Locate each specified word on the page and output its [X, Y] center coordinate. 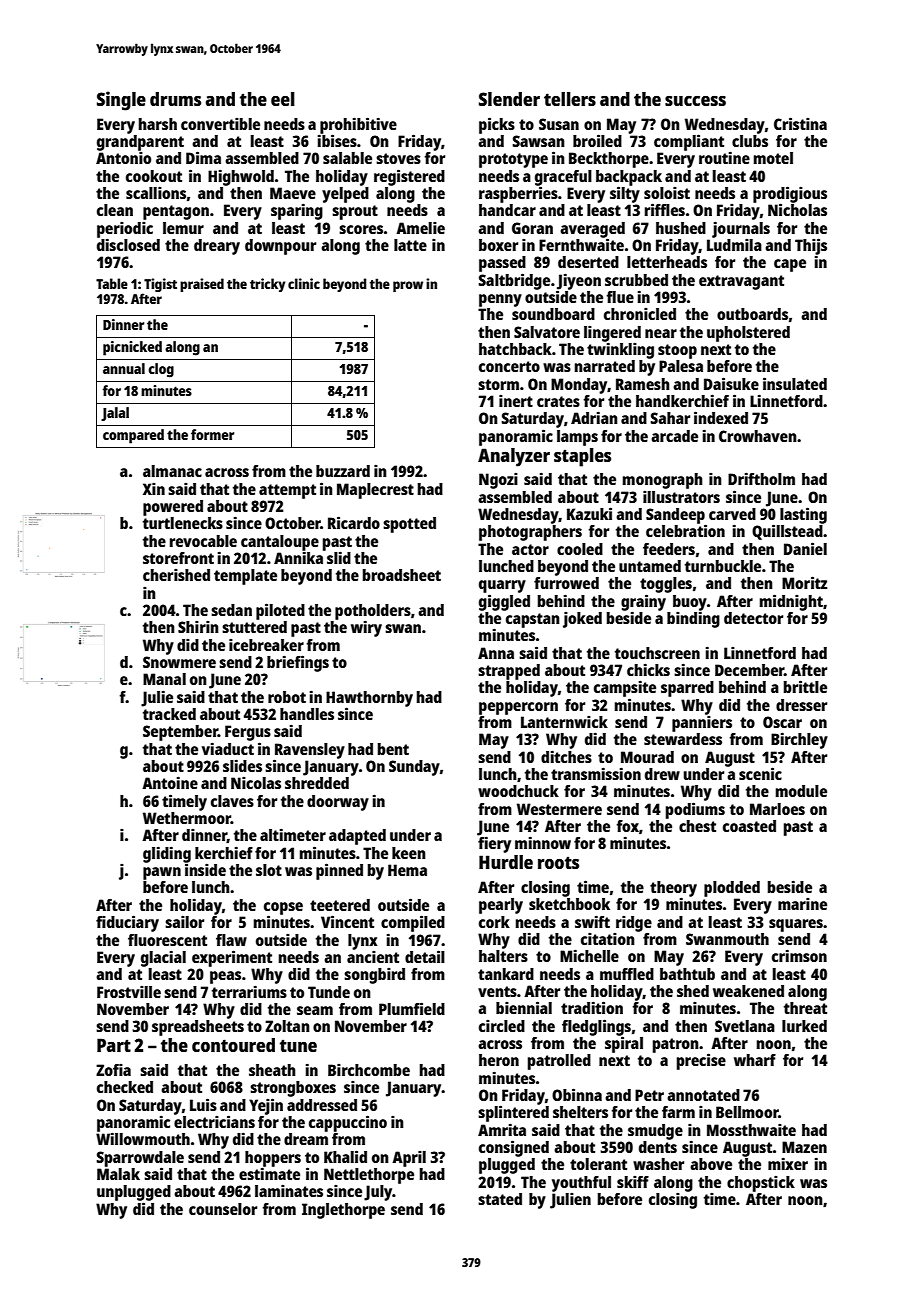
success [695, 101]
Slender [509, 99]
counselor [223, 1209]
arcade [674, 436]
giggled [504, 602]
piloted [280, 611]
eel [283, 99]
